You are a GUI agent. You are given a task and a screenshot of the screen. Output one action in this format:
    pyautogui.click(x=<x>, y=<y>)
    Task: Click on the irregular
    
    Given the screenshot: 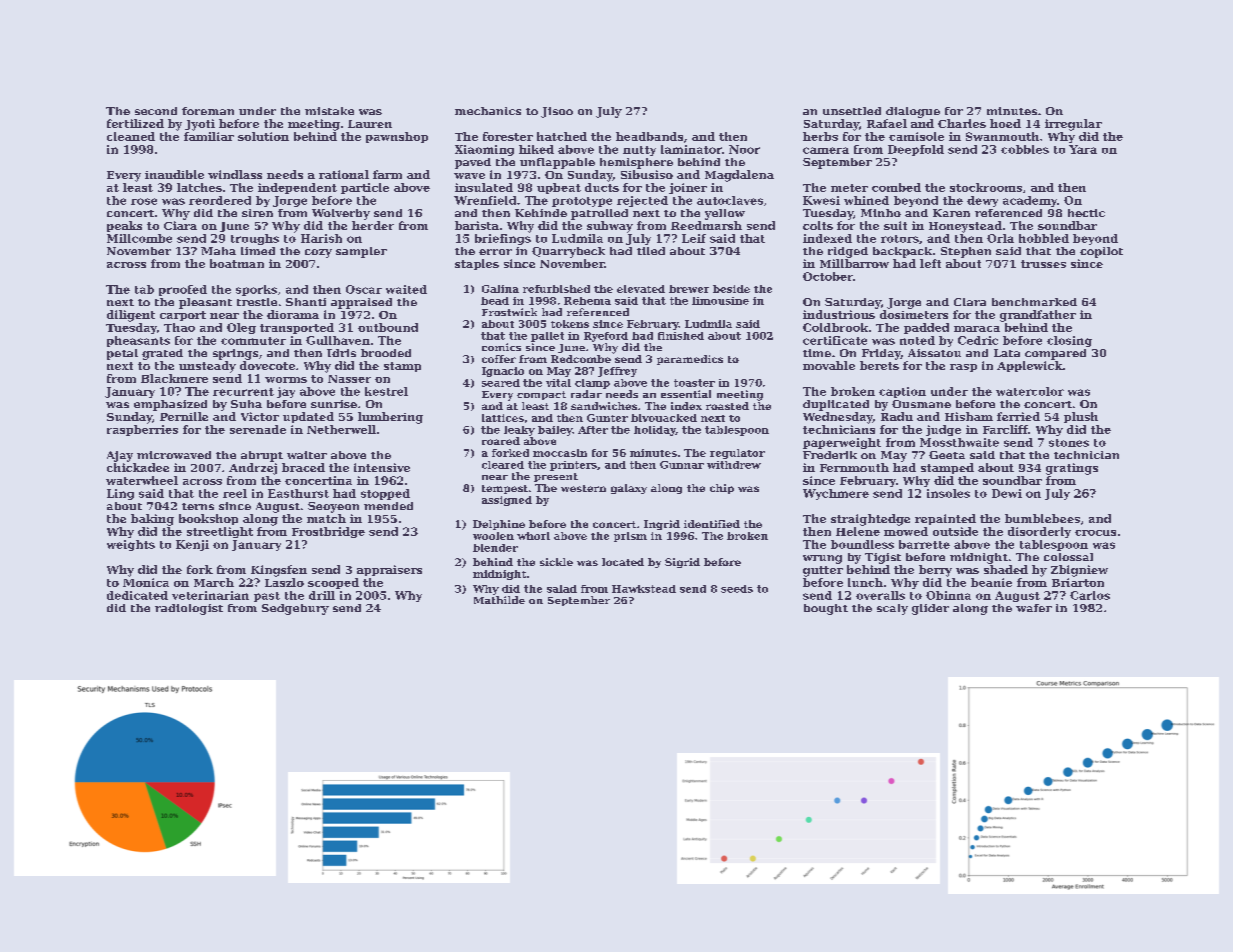 What is the action you would take?
    pyautogui.click(x=1073, y=125)
